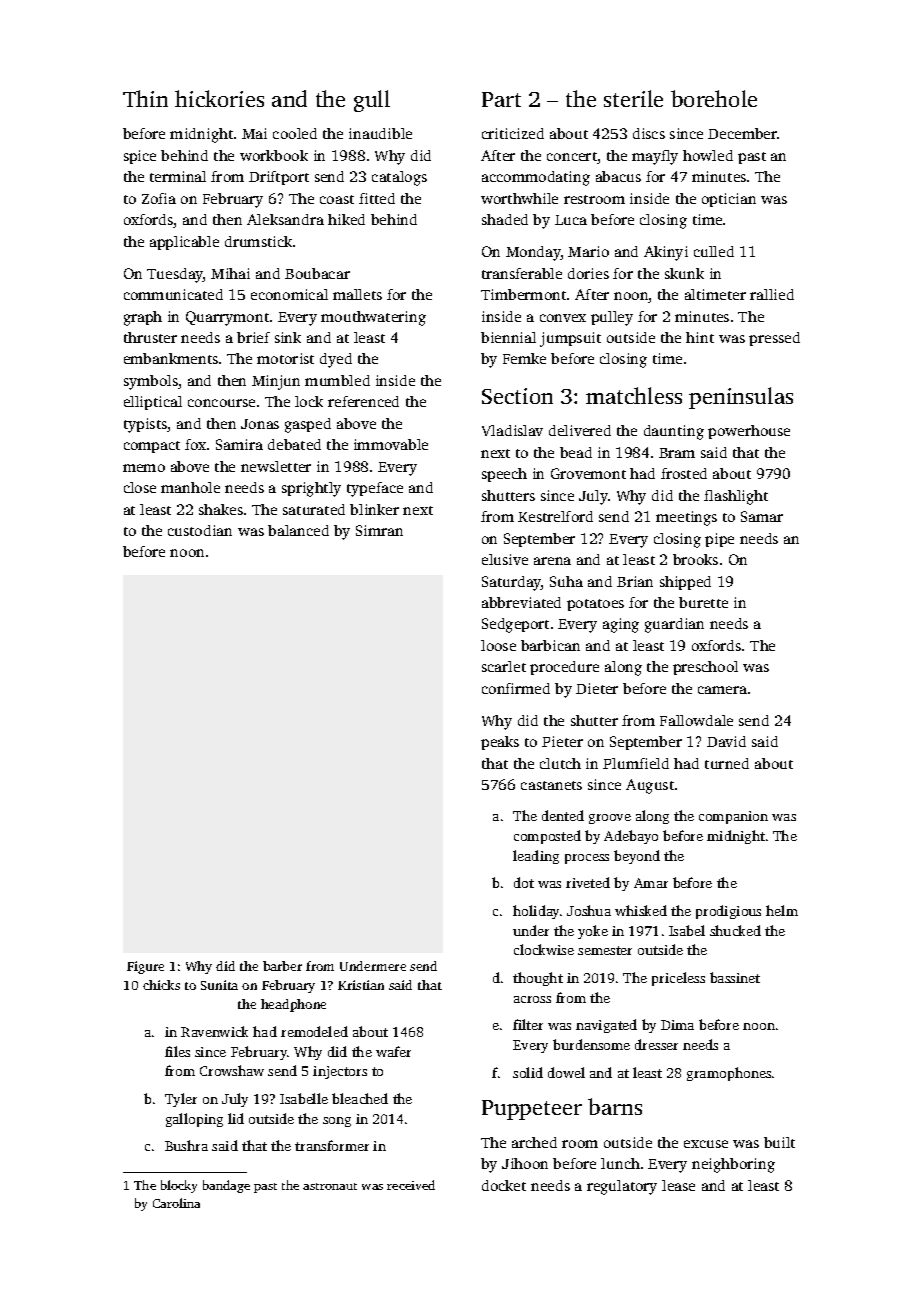  Describe the element at coordinates (279, 178) in the screenshot. I see `Driftport` at that location.
